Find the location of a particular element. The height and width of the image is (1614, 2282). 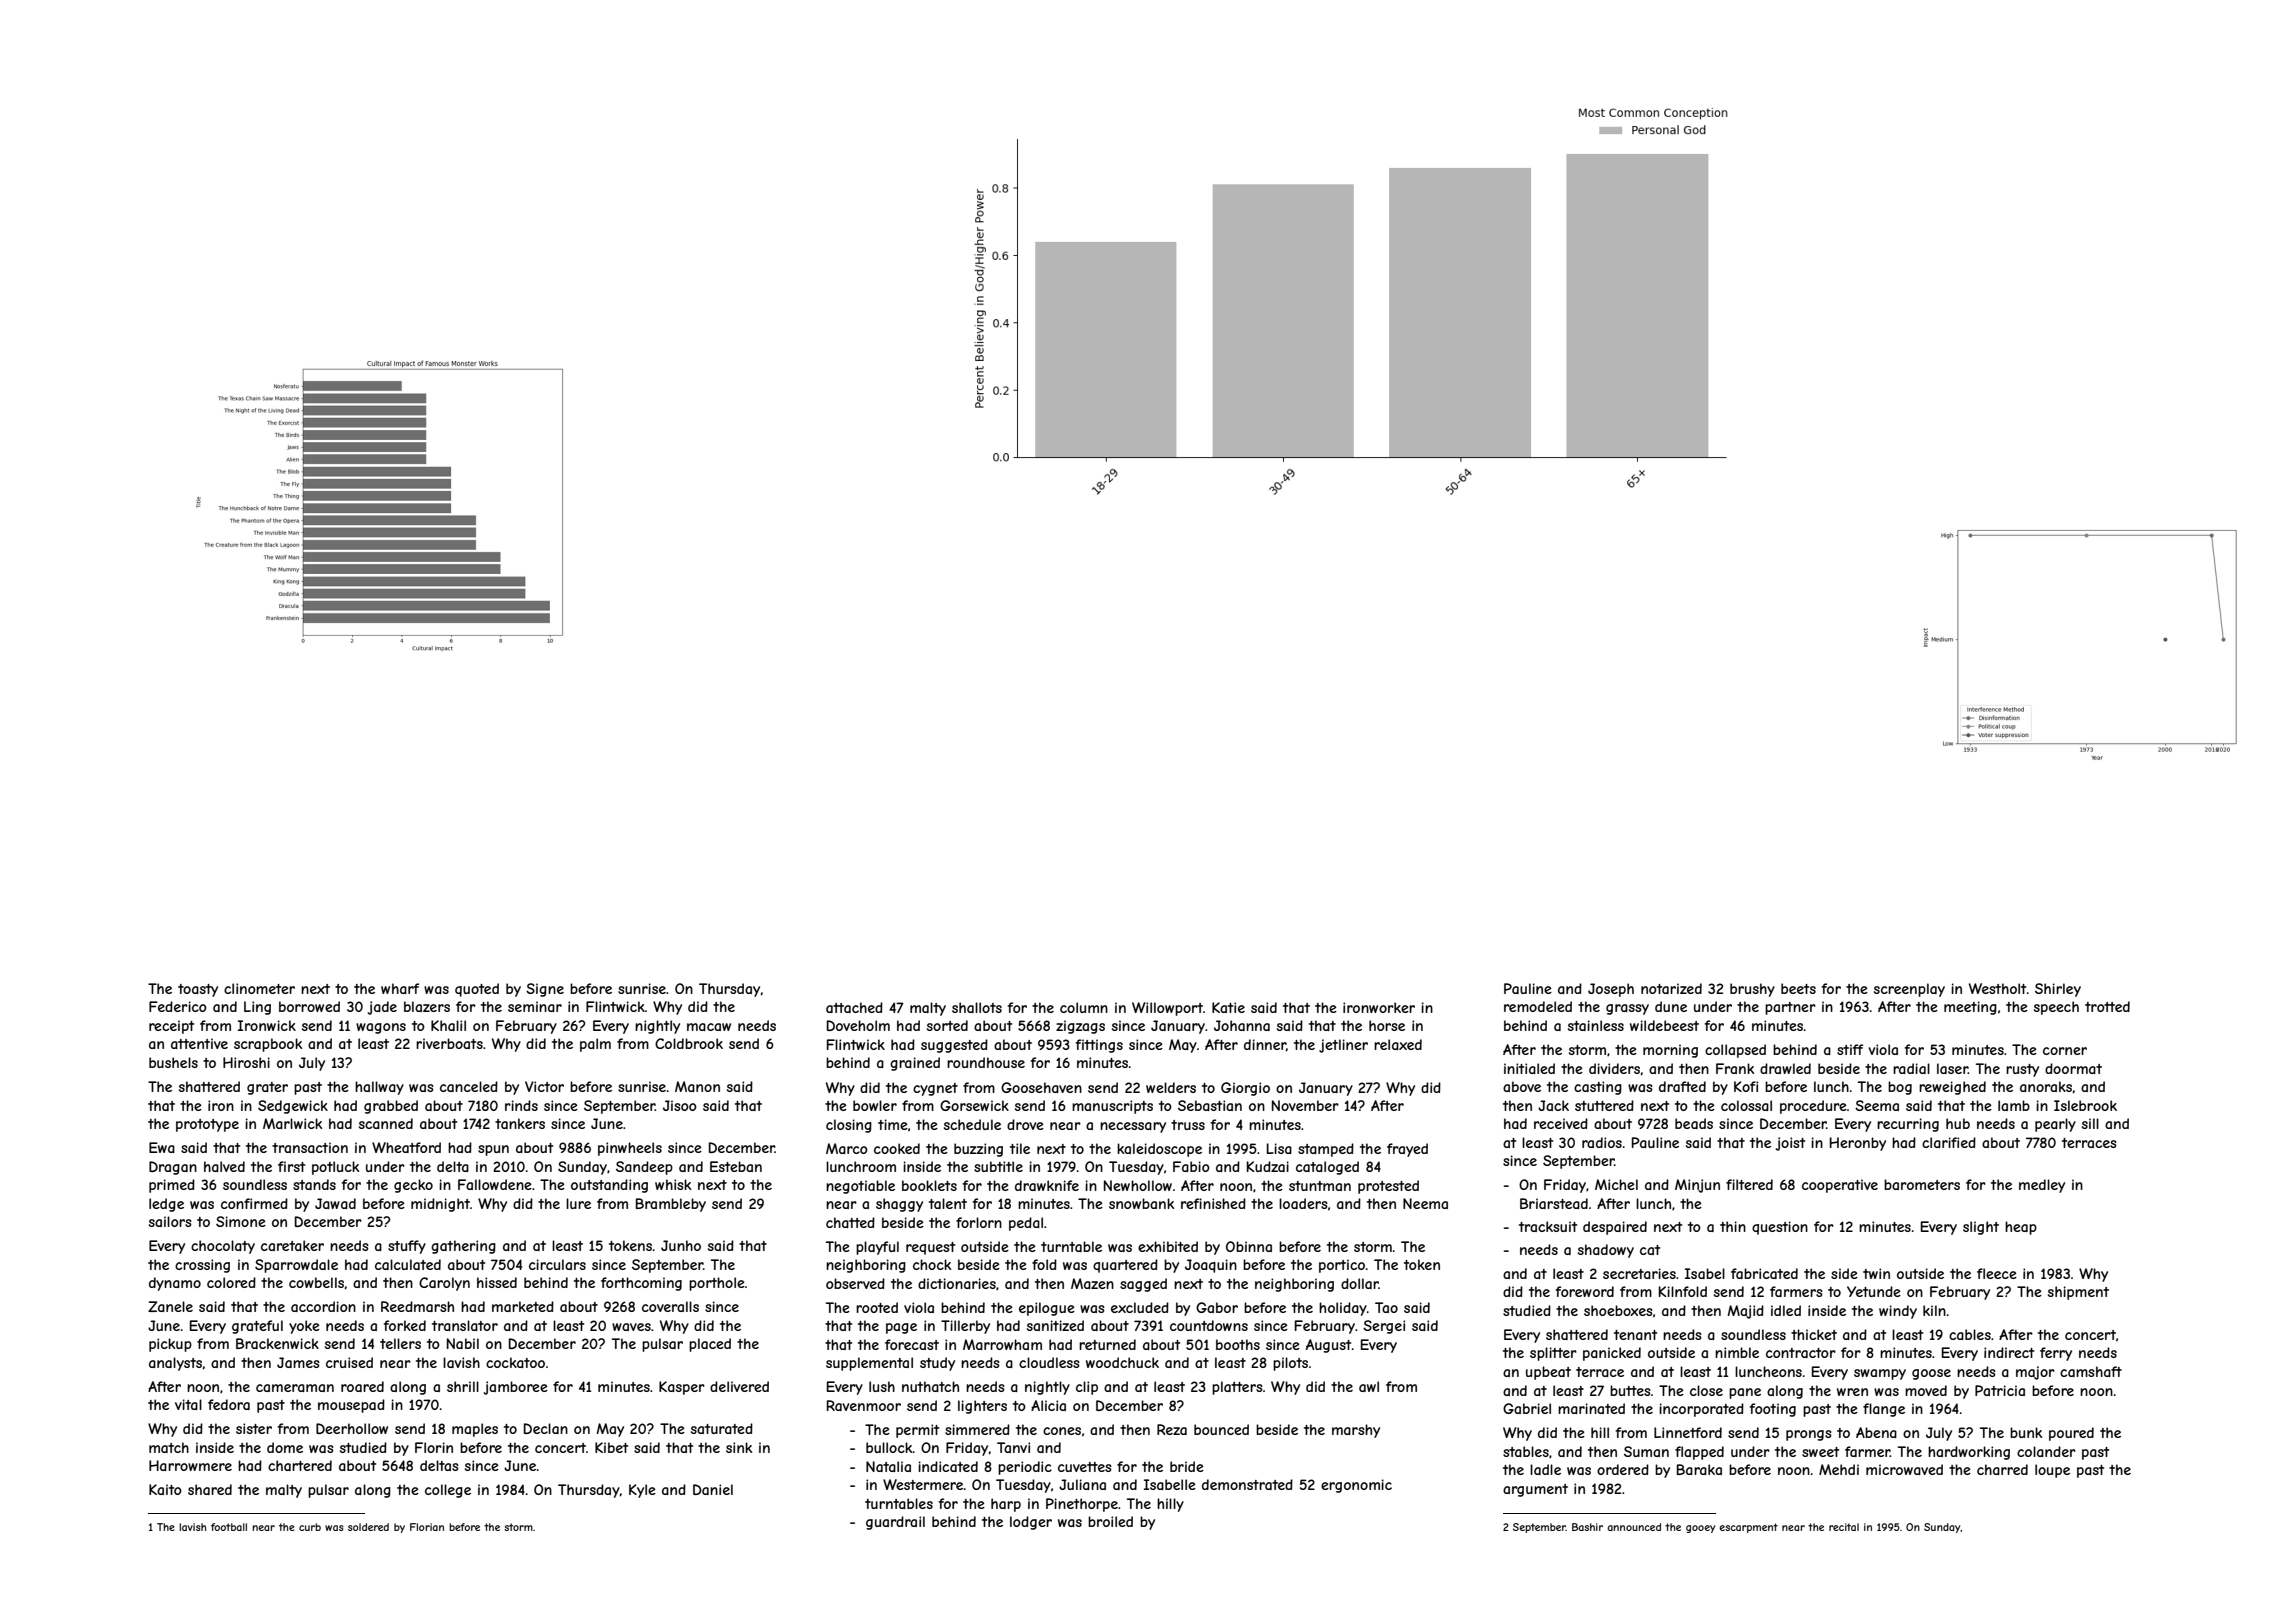

chock is located at coordinates (932, 1264).
